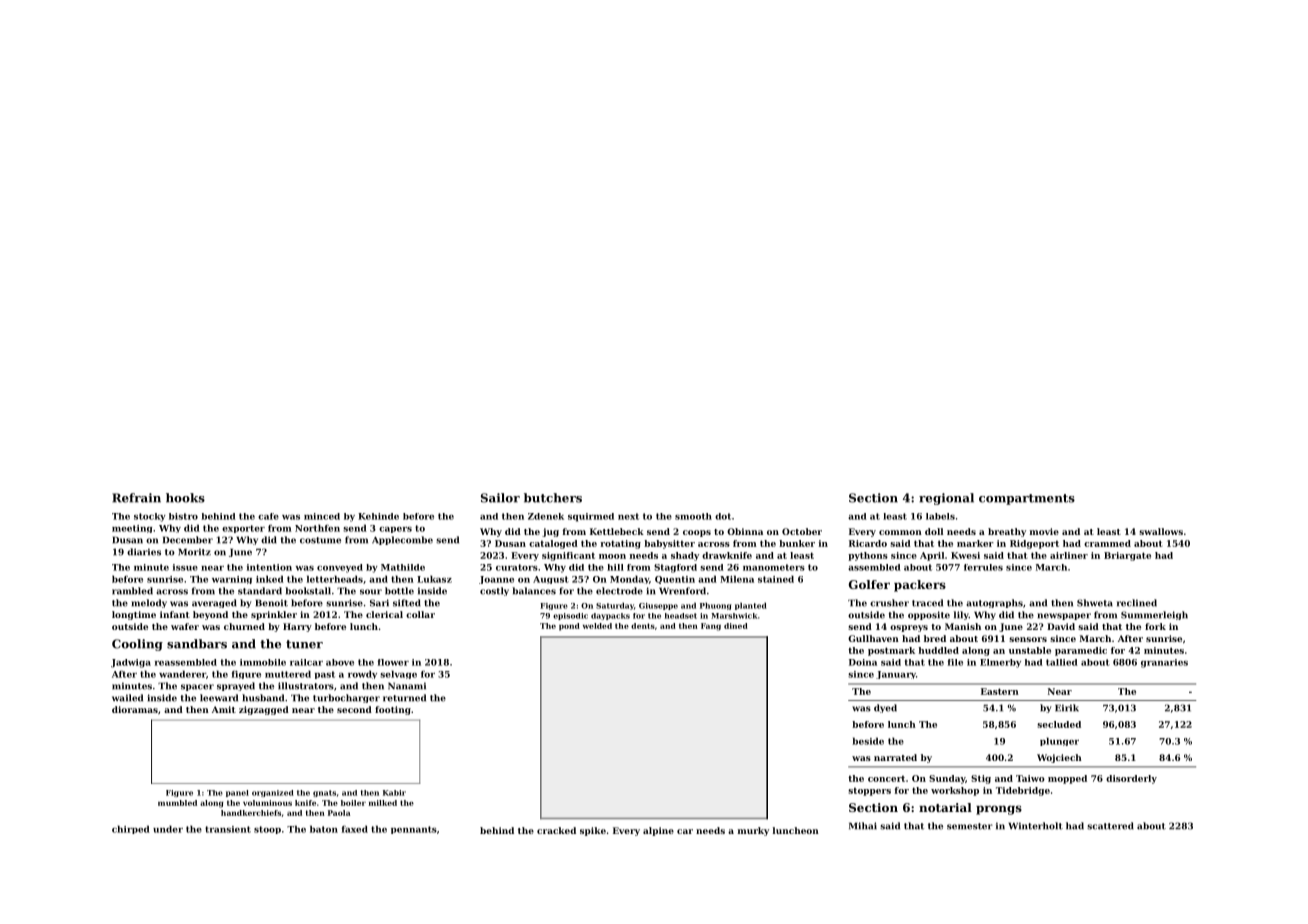 This document has width=1308, height=924. What do you see at coordinates (267, 803) in the document?
I see `voluminous` at bounding box center [267, 803].
